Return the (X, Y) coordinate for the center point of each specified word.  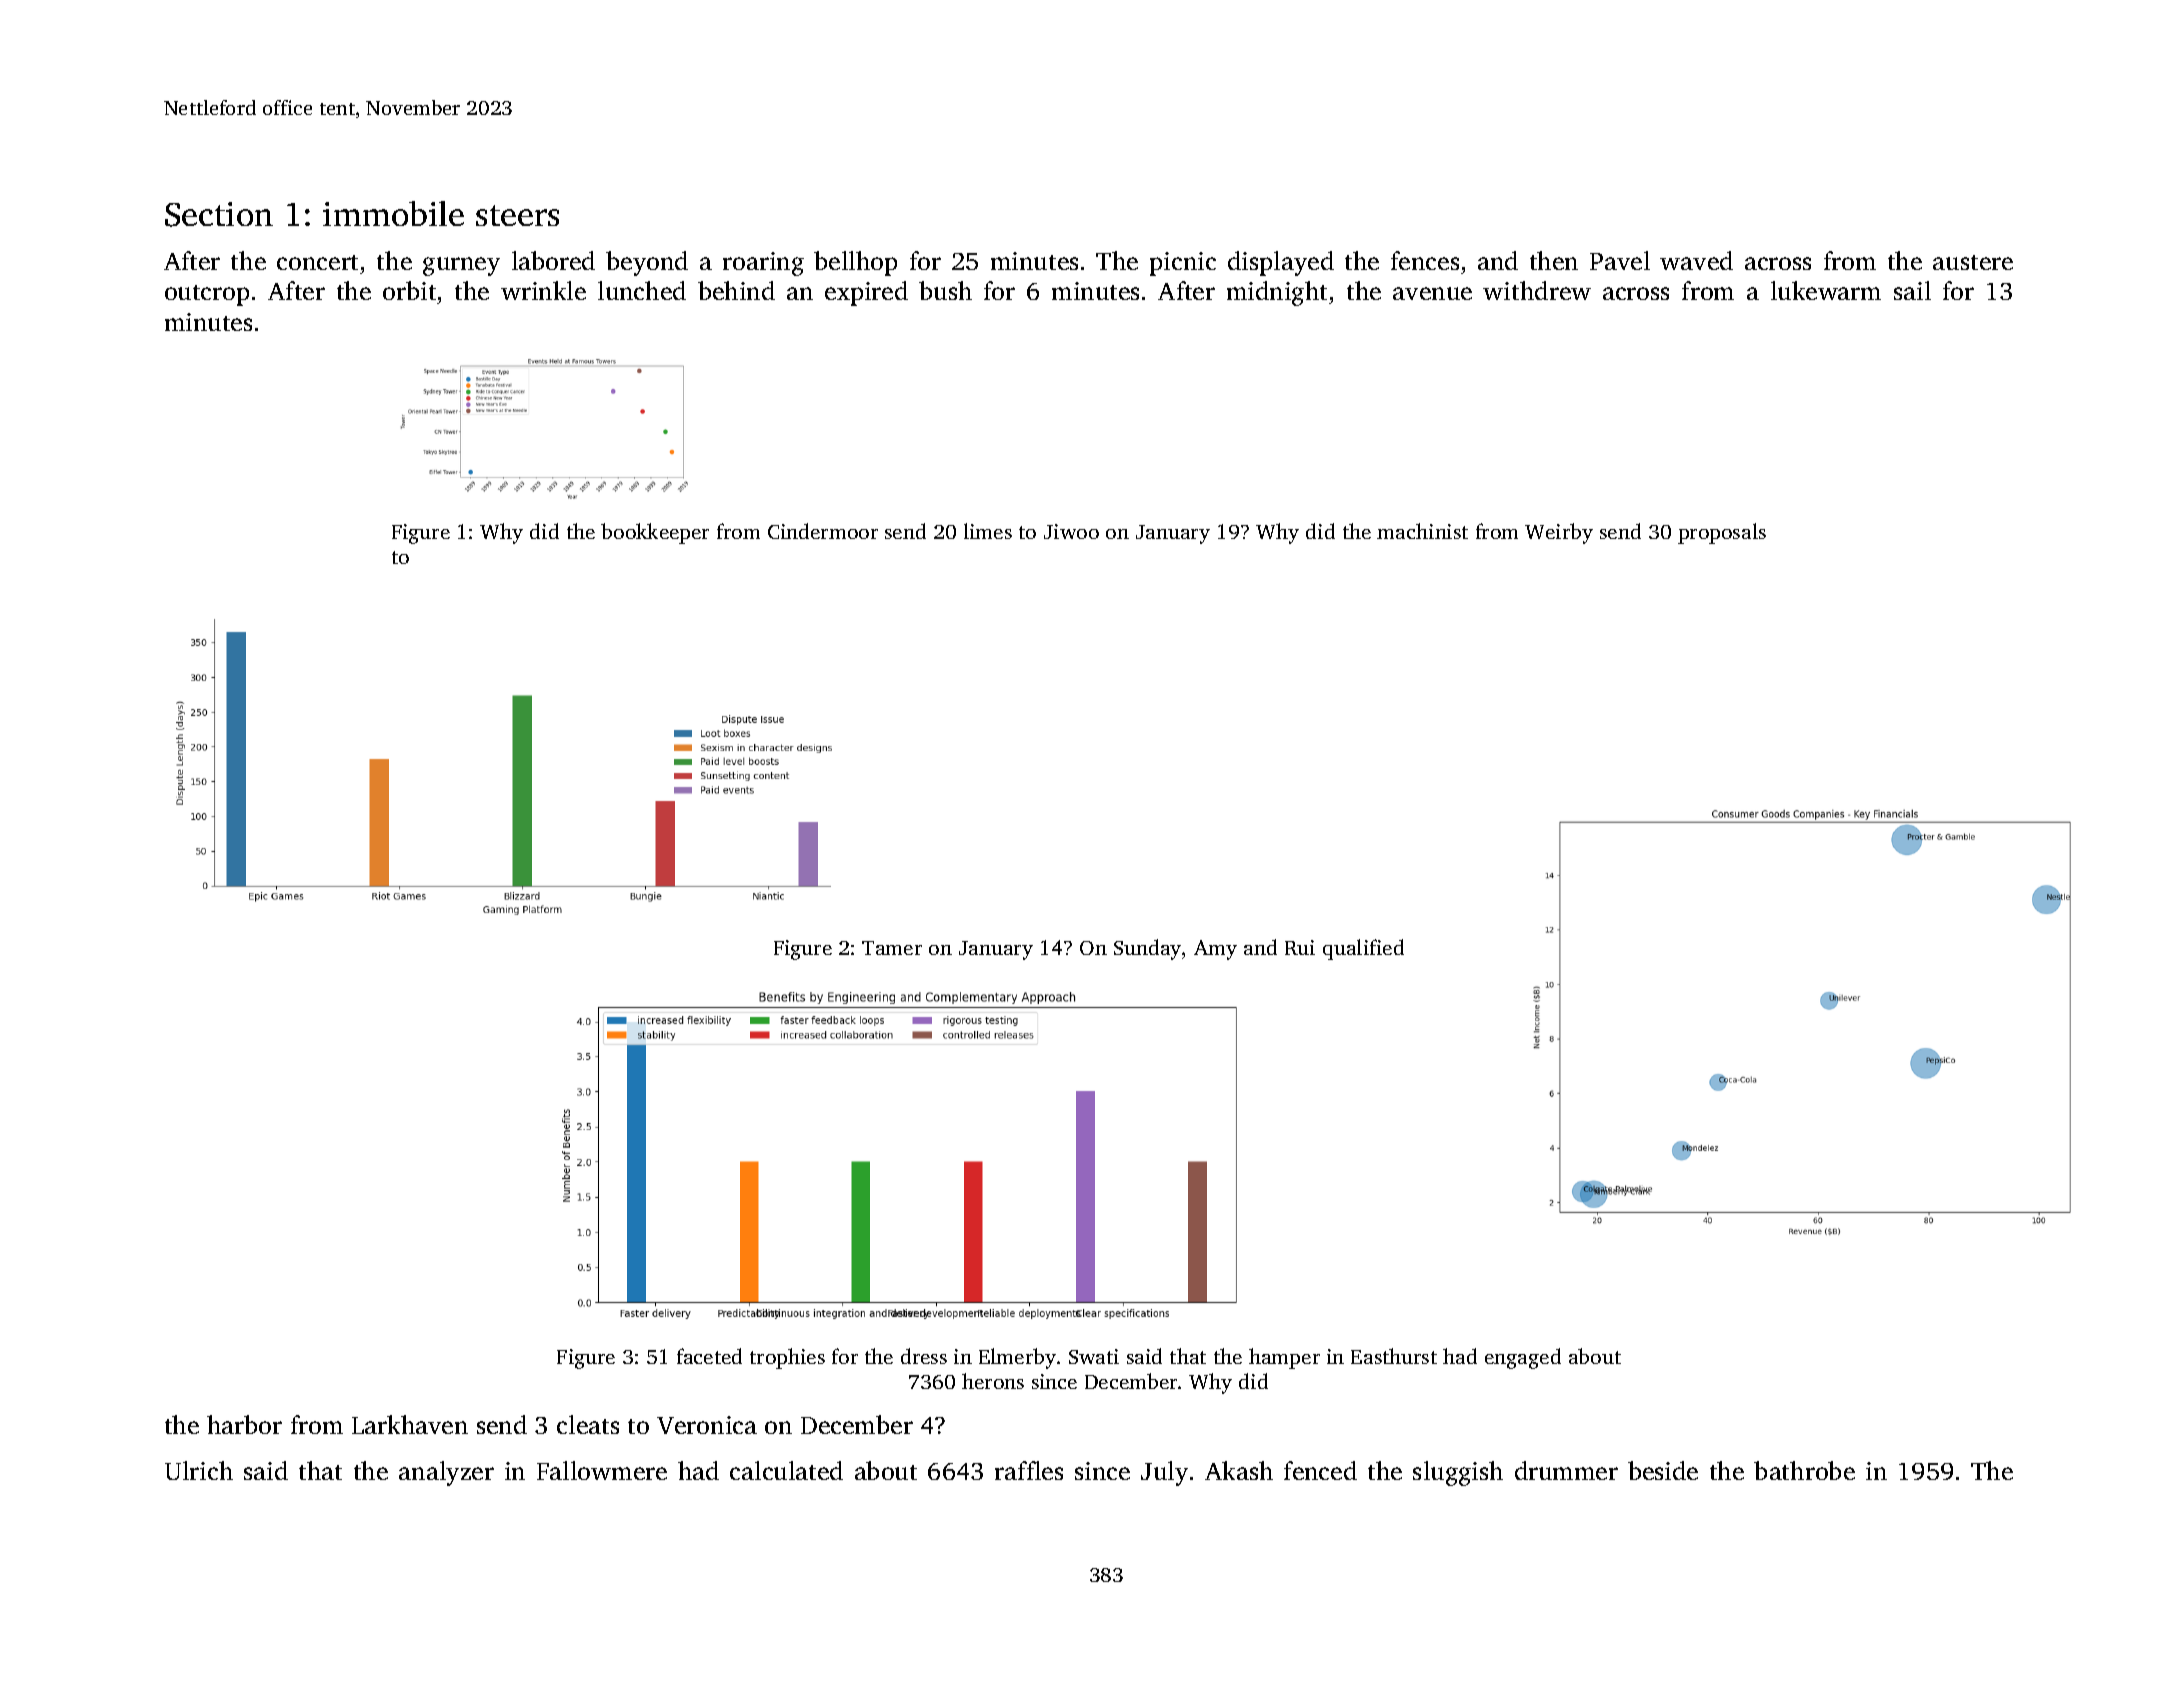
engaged (1523, 1358)
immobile (393, 213)
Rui (1300, 947)
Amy (1215, 950)
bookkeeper (655, 533)
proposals (1722, 533)
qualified (1363, 949)
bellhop (855, 263)
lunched (642, 290)
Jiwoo (1071, 531)
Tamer (892, 948)
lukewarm (1826, 290)
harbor (244, 1424)
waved (1696, 260)
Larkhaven (410, 1424)
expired (866, 293)
